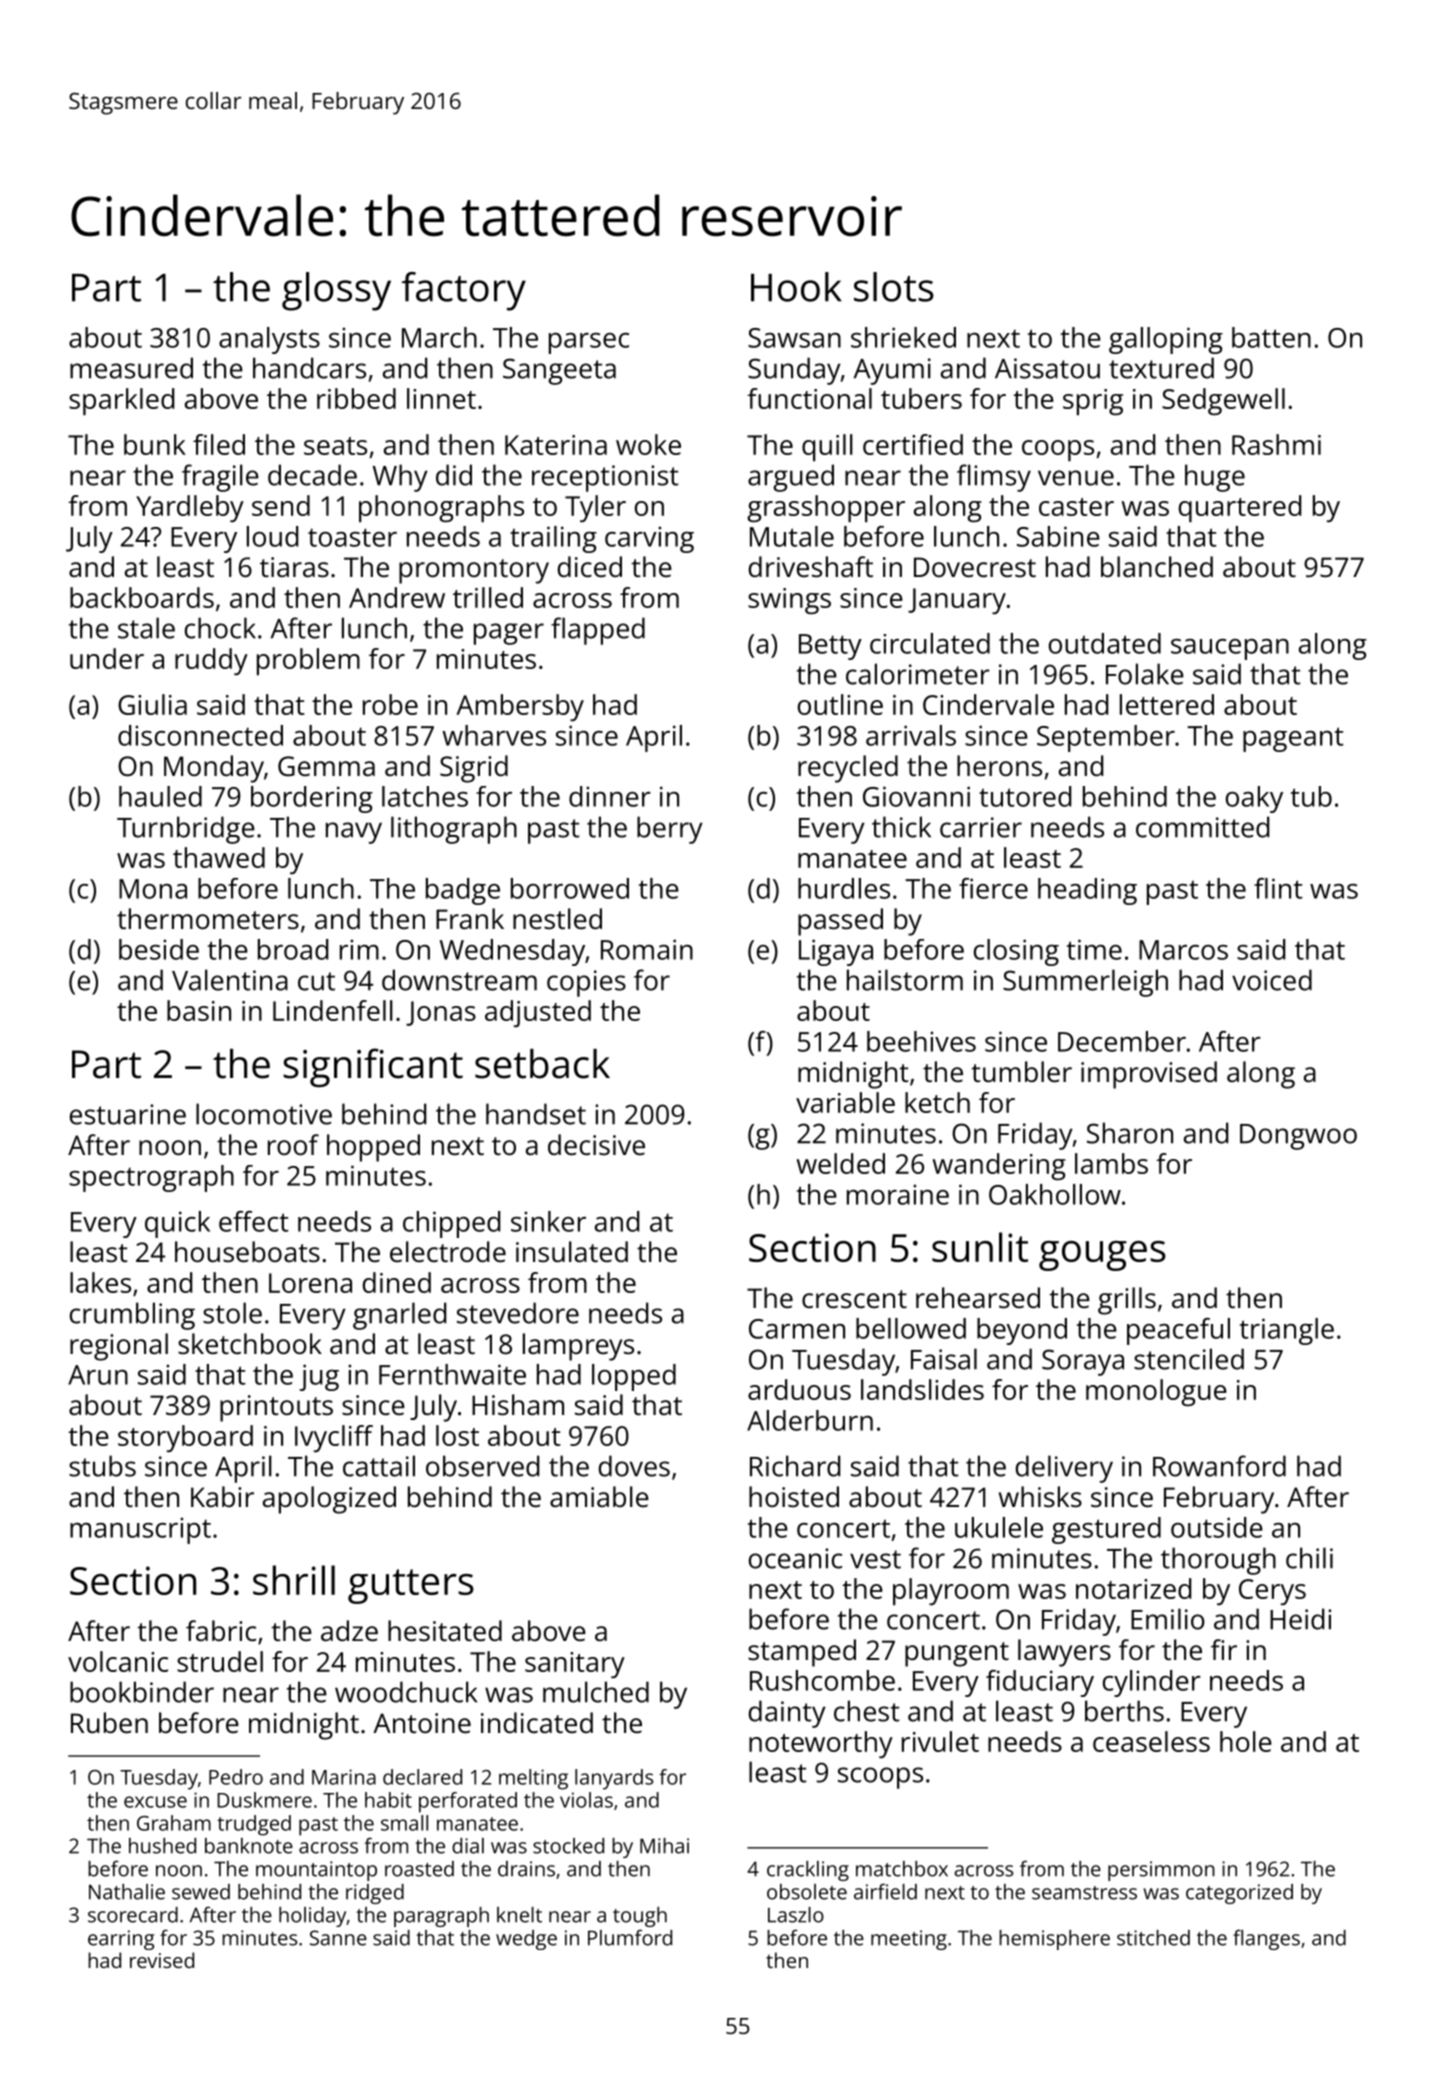  I want to click on landslides, so click(922, 1389).
